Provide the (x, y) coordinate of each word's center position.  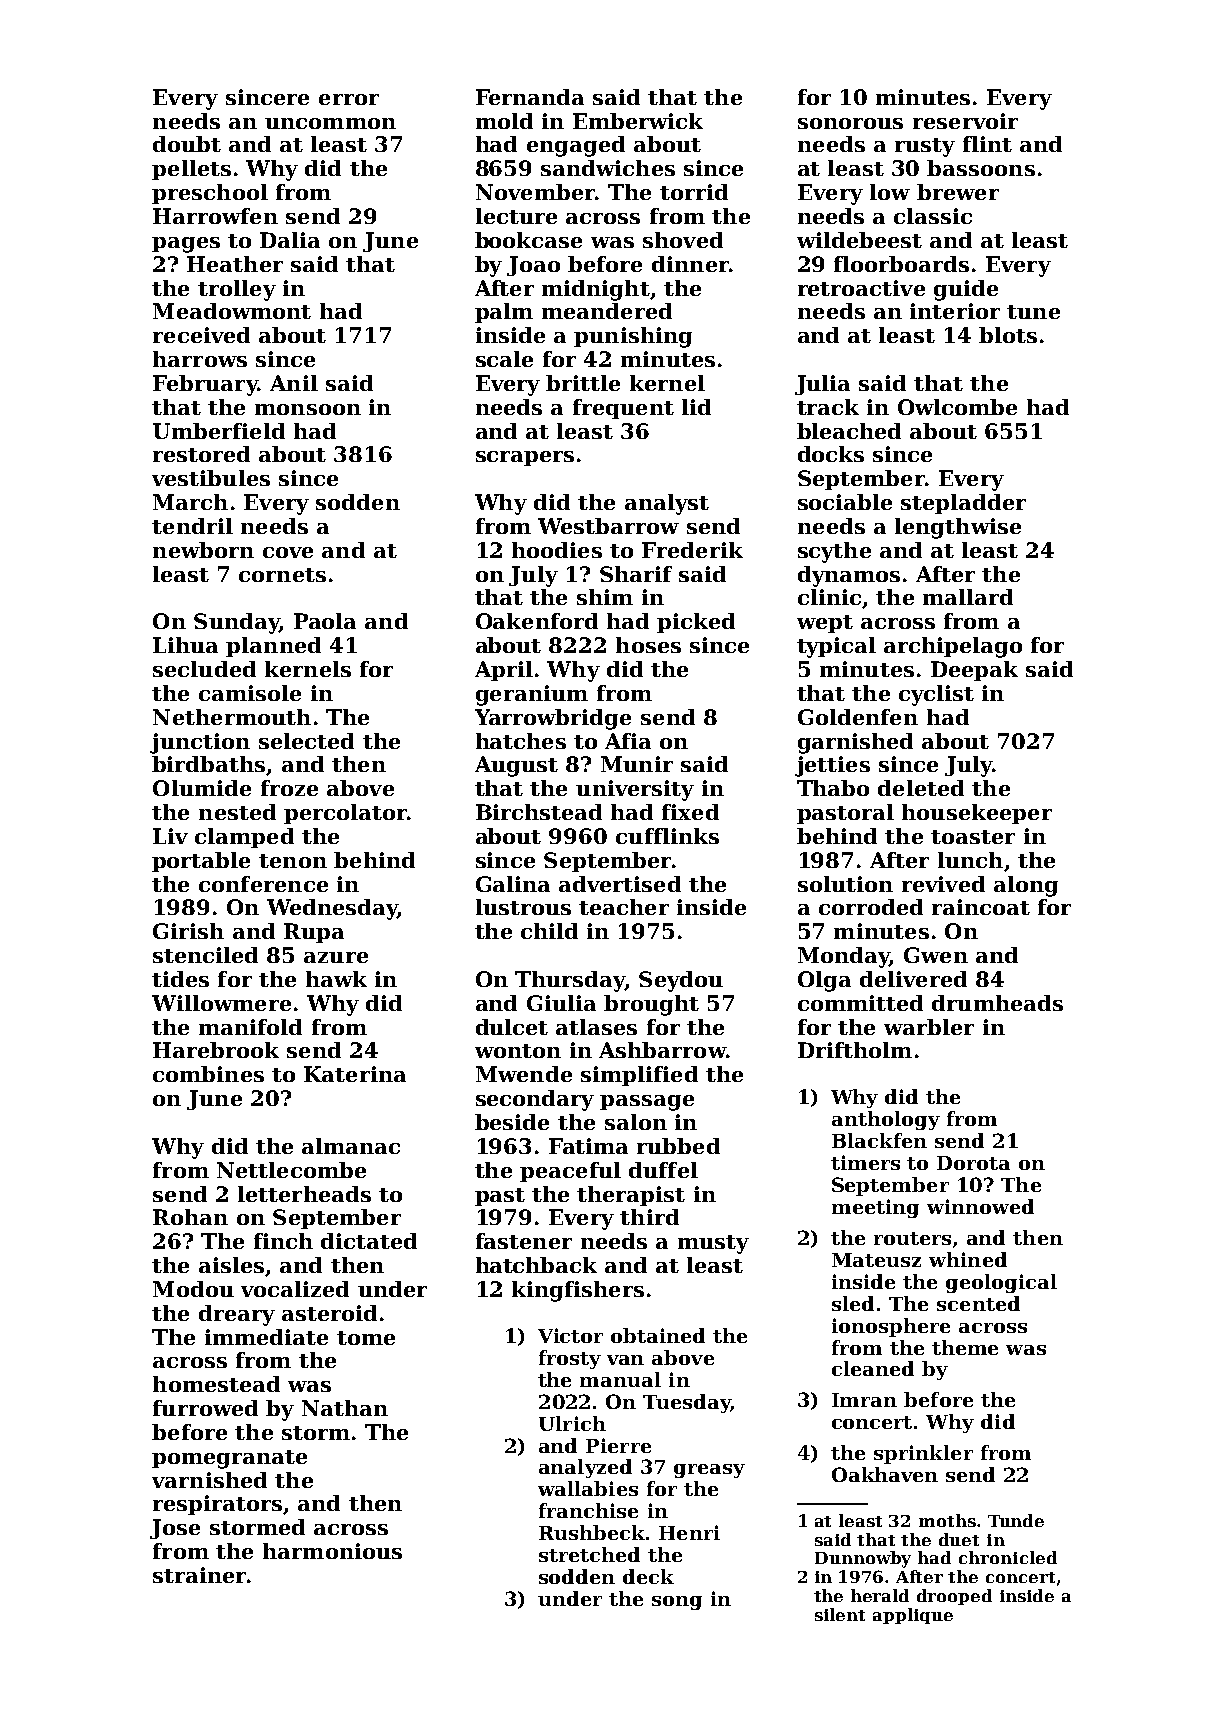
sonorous (850, 123)
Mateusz (876, 1260)
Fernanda (530, 97)
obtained (658, 1335)
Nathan (345, 1408)
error (349, 99)
